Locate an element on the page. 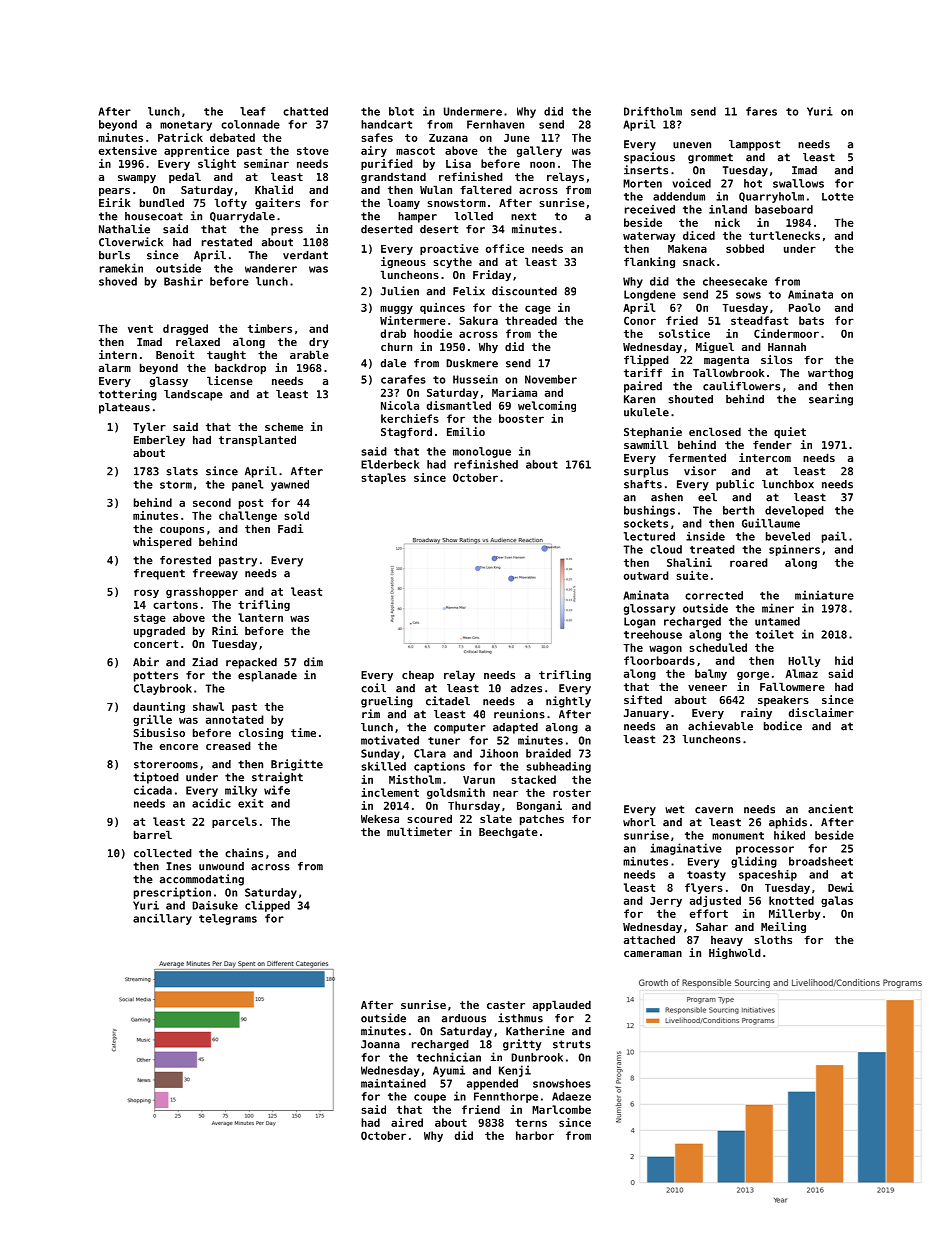  hot is located at coordinates (753, 183).
